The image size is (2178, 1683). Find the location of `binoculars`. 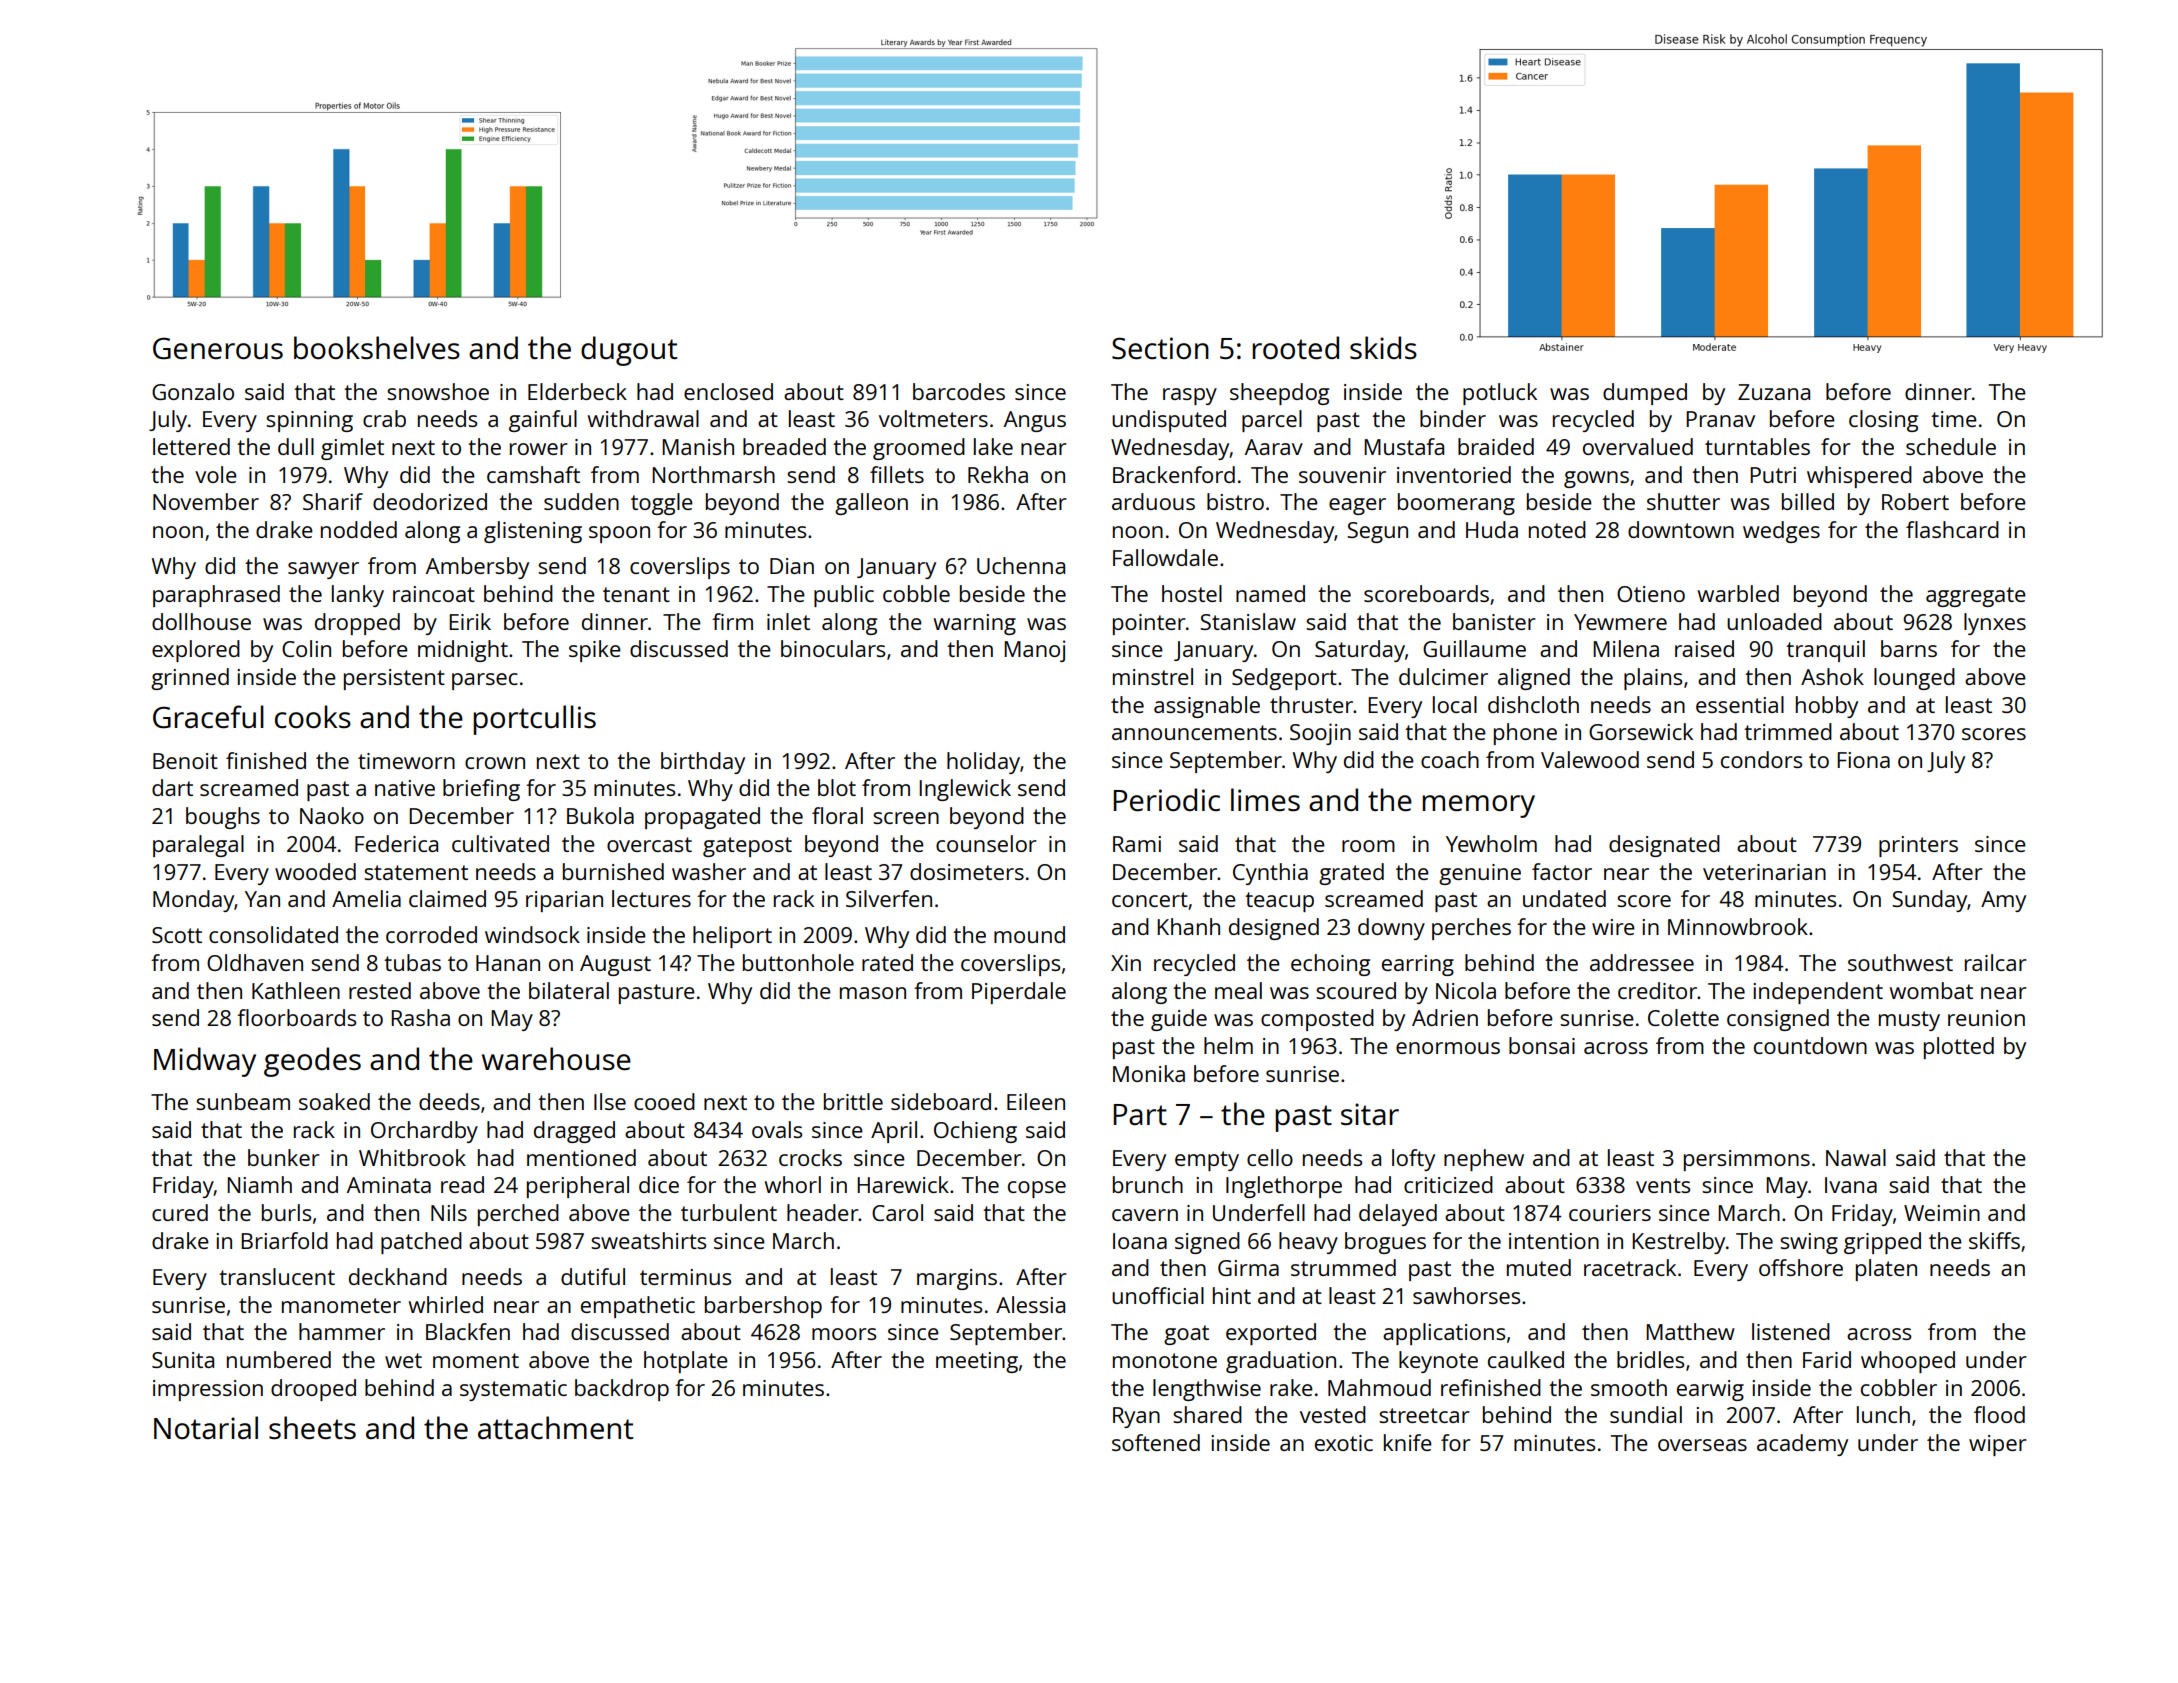

binoculars is located at coordinates (833, 648).
